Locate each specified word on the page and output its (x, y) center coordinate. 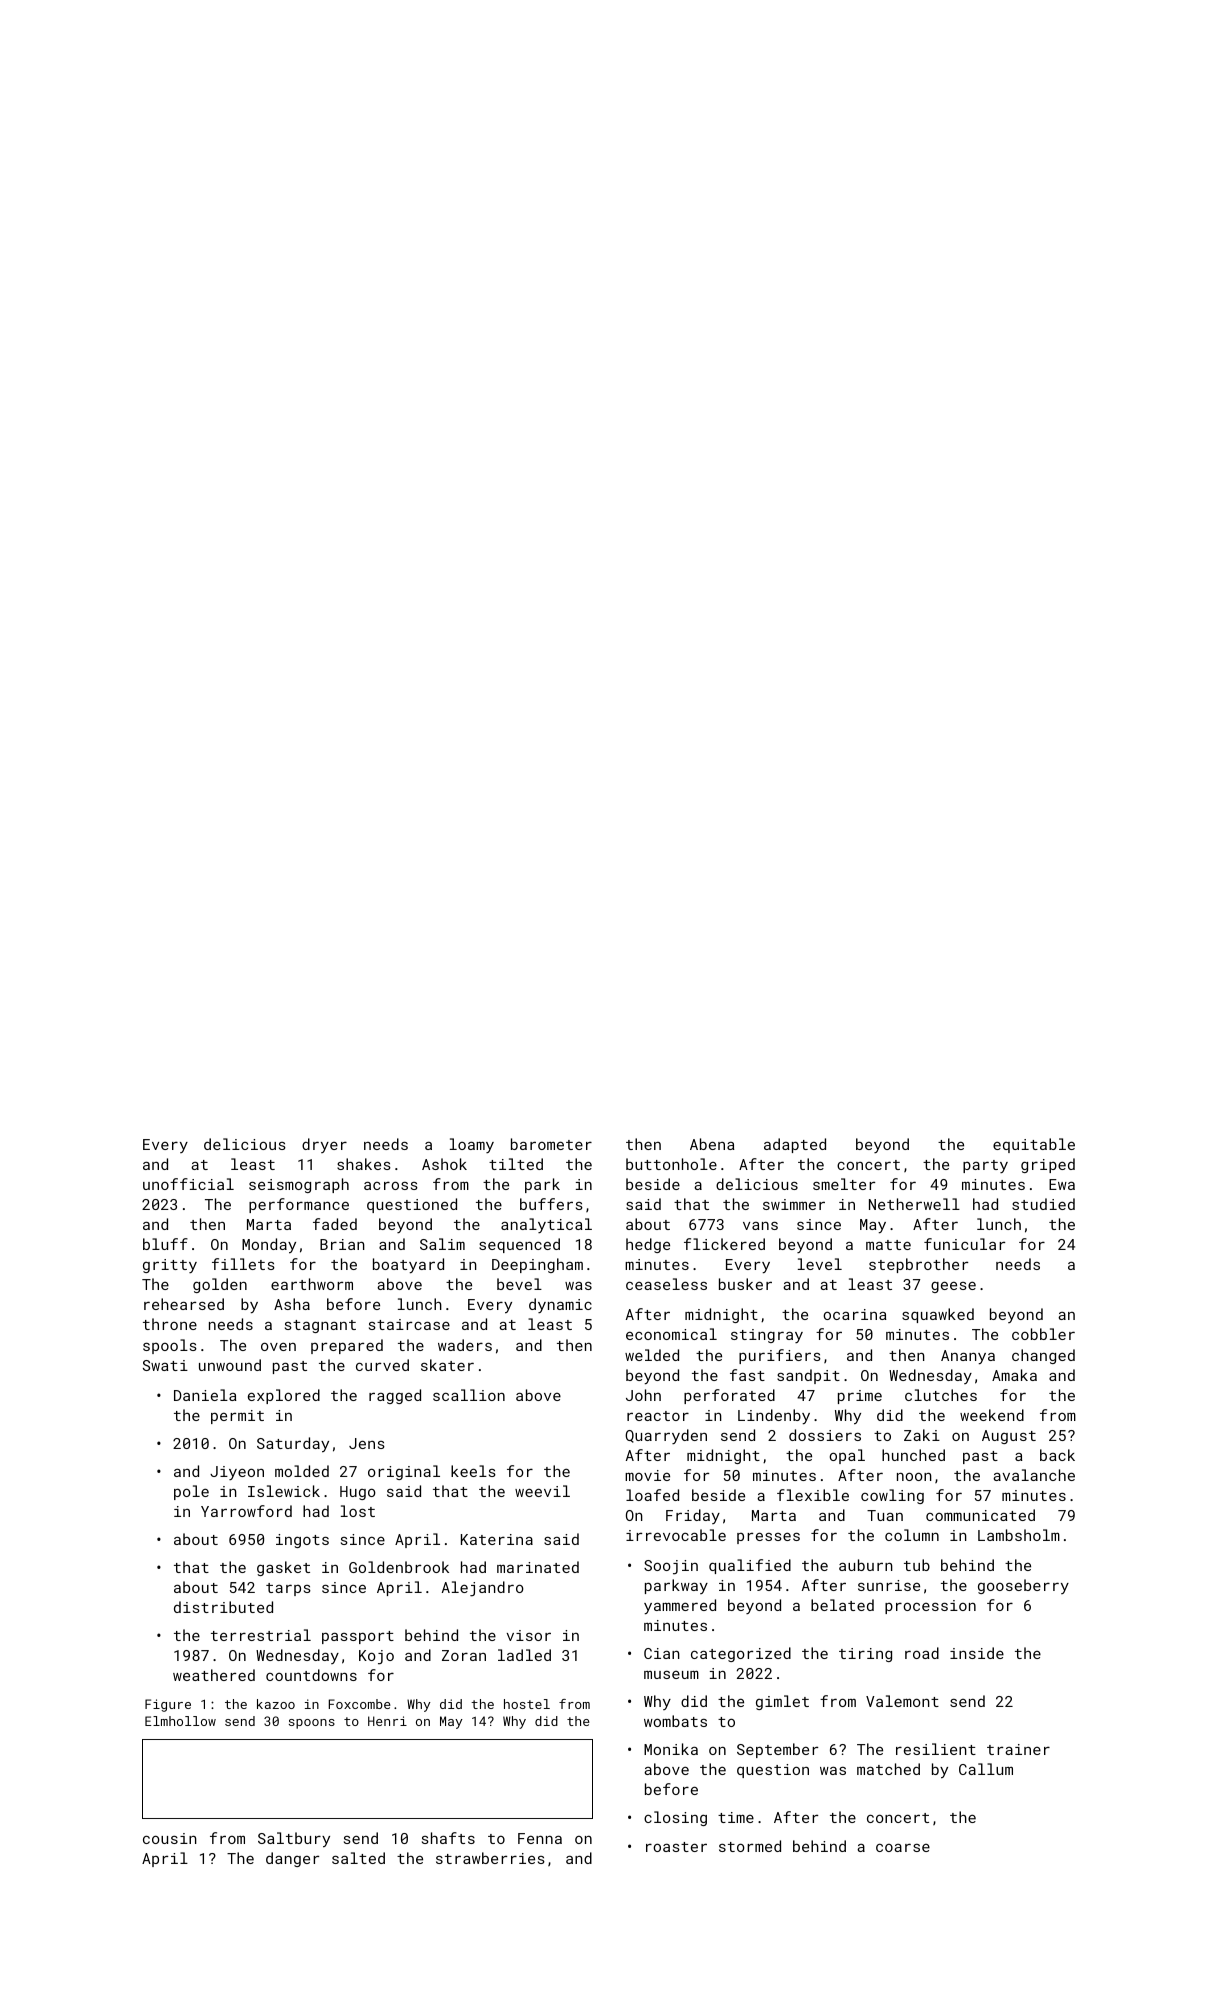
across (391, 1185)
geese (953, 1287)
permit (237, 1417)
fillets (243, 1264)
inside (977, 1653)
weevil (542, 1491)
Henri (387, 1721)
